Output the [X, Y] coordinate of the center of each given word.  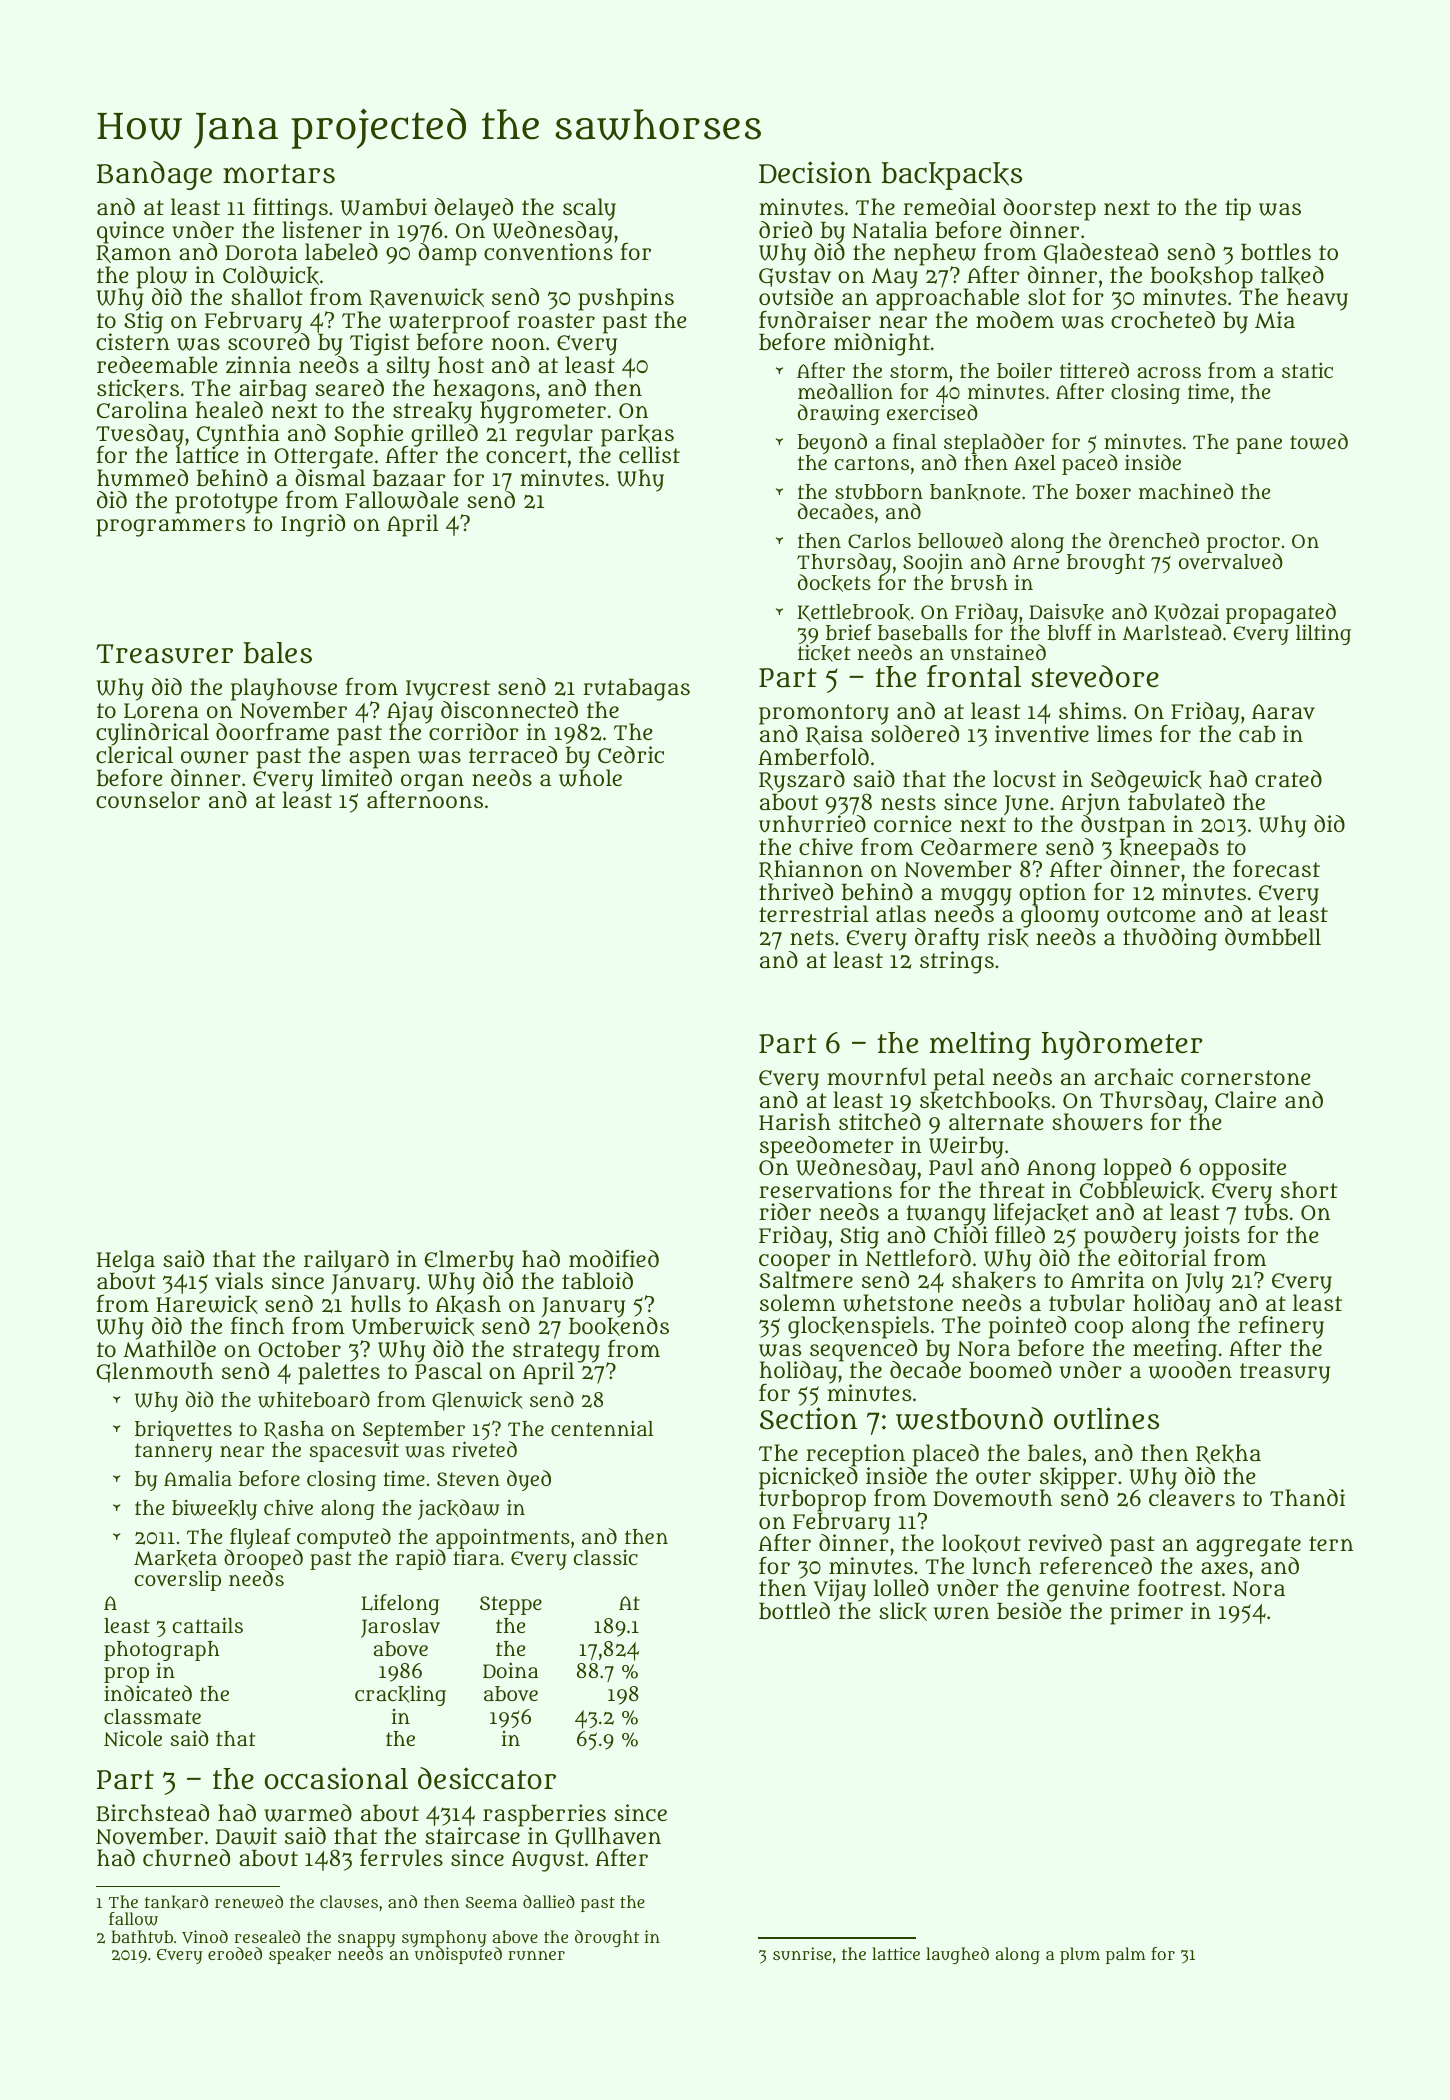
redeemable [157, 365]
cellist [649, 454]
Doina [511, 1670]
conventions [548, 252]
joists [1211, 1237]
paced [1090, 464]
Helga [126, 1261]
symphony [444, 1938]
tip [1238, 209]
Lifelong [400, 1604]
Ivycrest [448, 690]
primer [1146, 1613]
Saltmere [806, 1280]
